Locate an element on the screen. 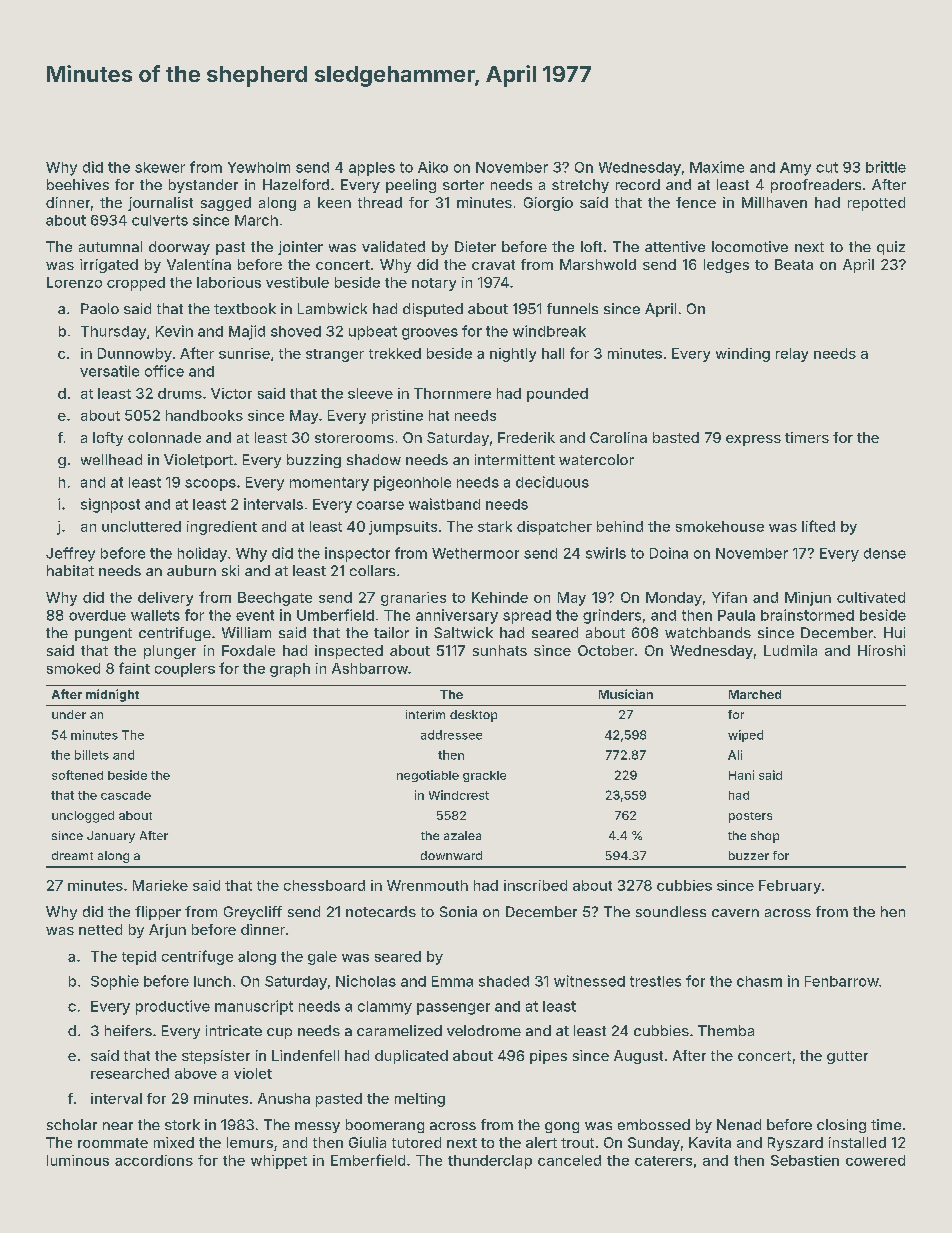  coarse is located at coordinates (380, 505).
